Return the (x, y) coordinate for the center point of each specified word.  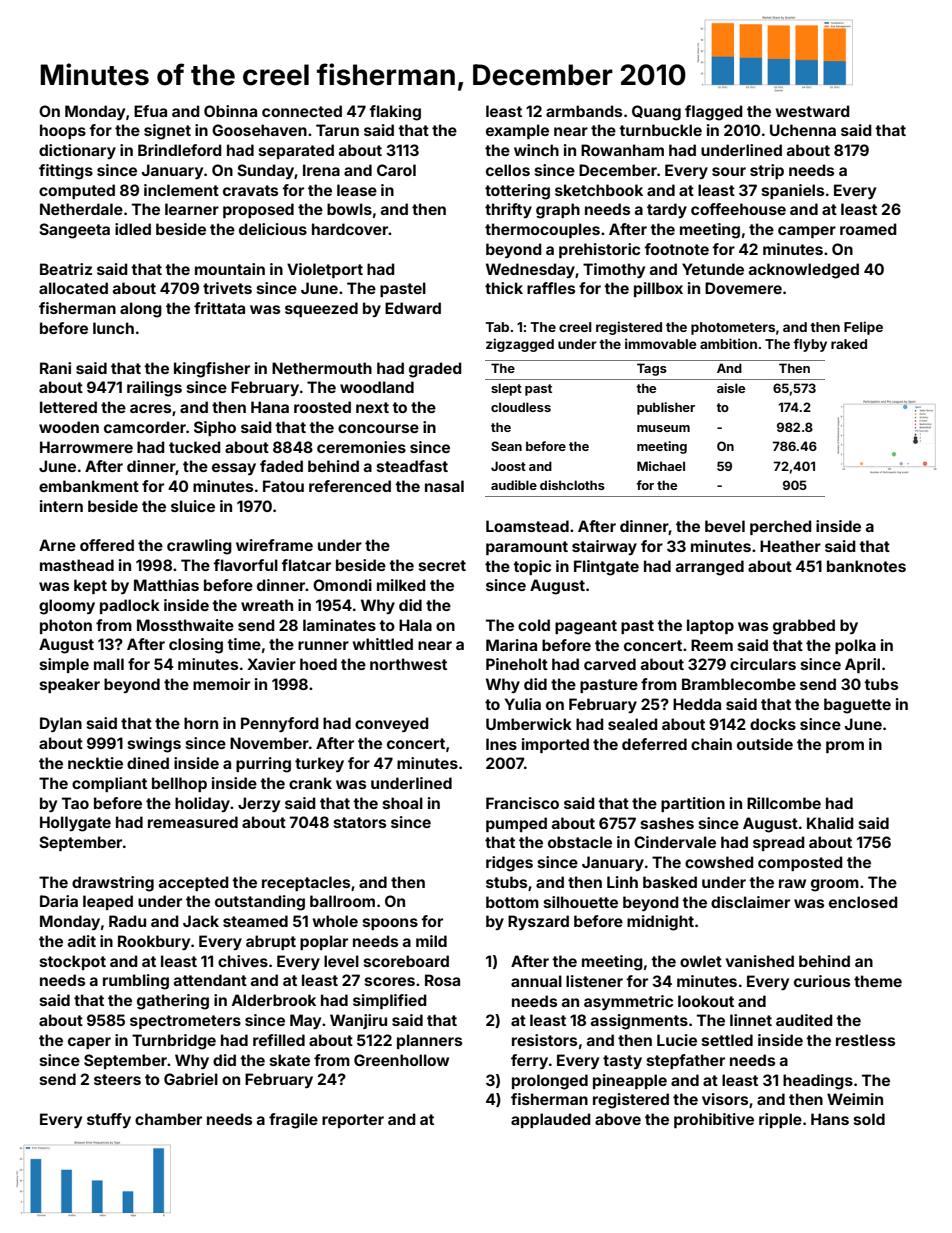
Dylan (61, 724)
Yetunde (713, 269)
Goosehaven (259, 130)
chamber (168, 1119)
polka (855, 646)
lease (357, 190)
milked (401, 585)
